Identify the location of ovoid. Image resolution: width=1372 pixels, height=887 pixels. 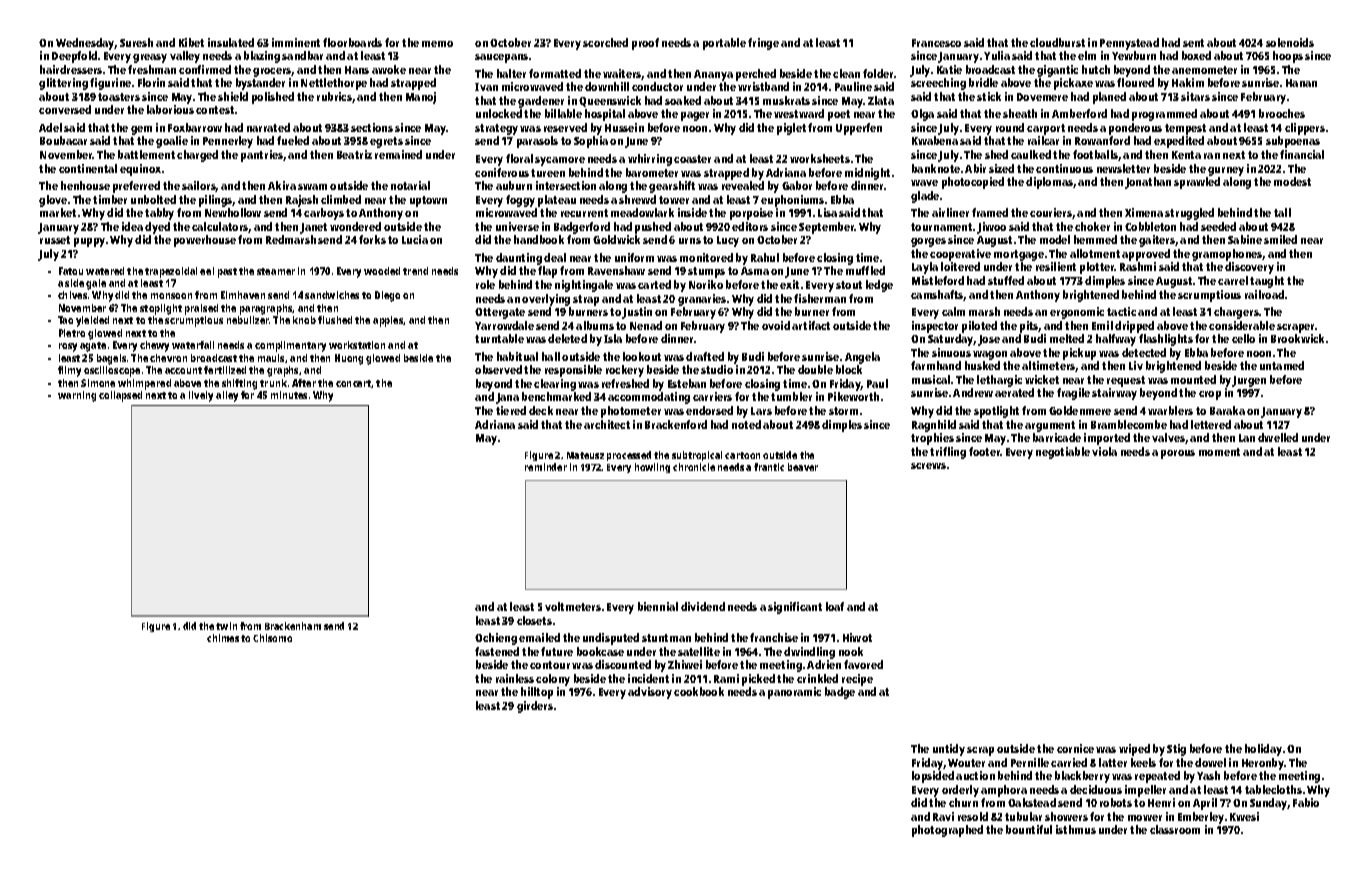
(776, 325).
